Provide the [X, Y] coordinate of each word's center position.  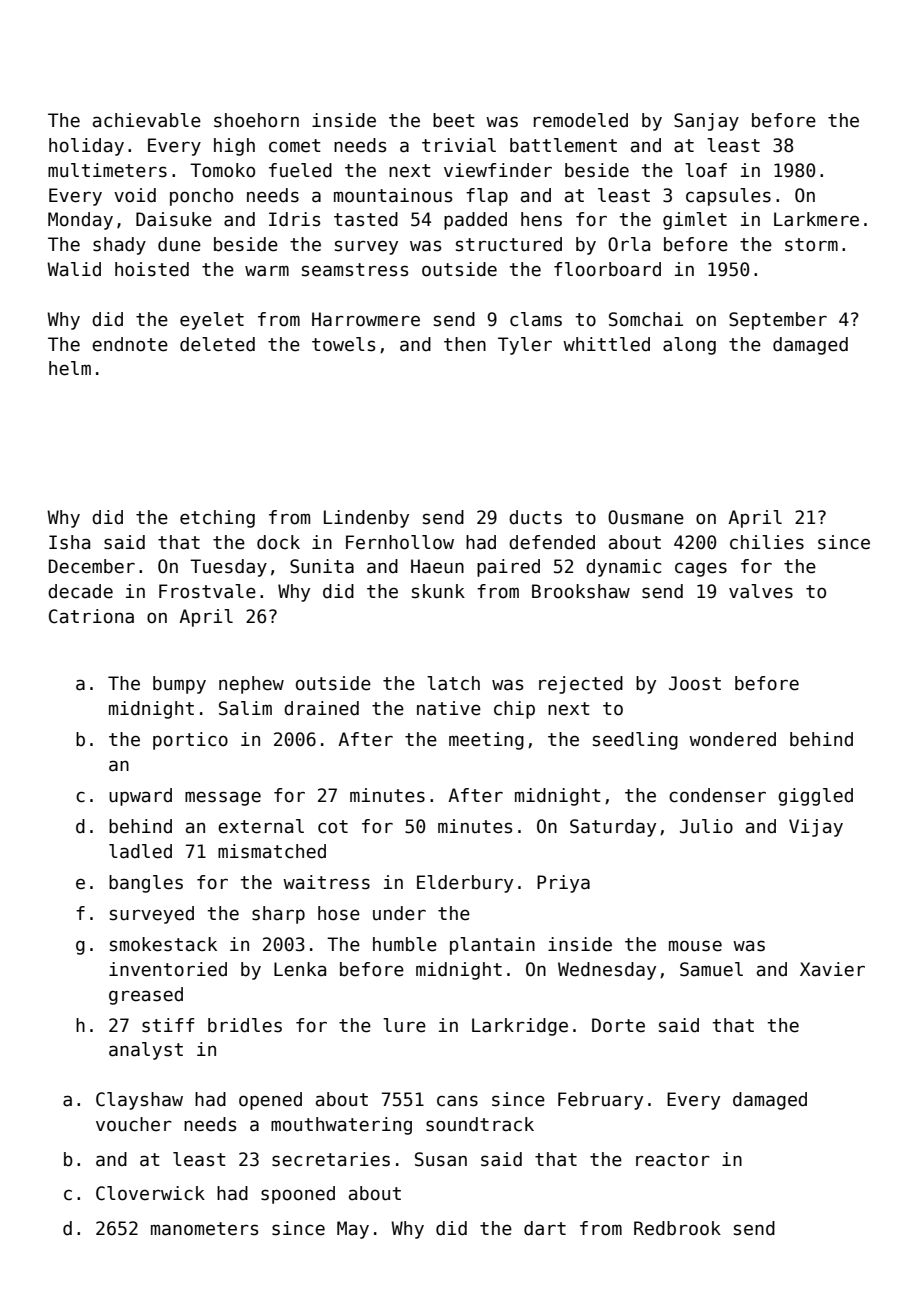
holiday [86, 147]
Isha [69, 542]
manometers [204, 1229]
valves [761, 591]
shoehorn [256, 120]
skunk [438, 591]
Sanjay [706, 122]
